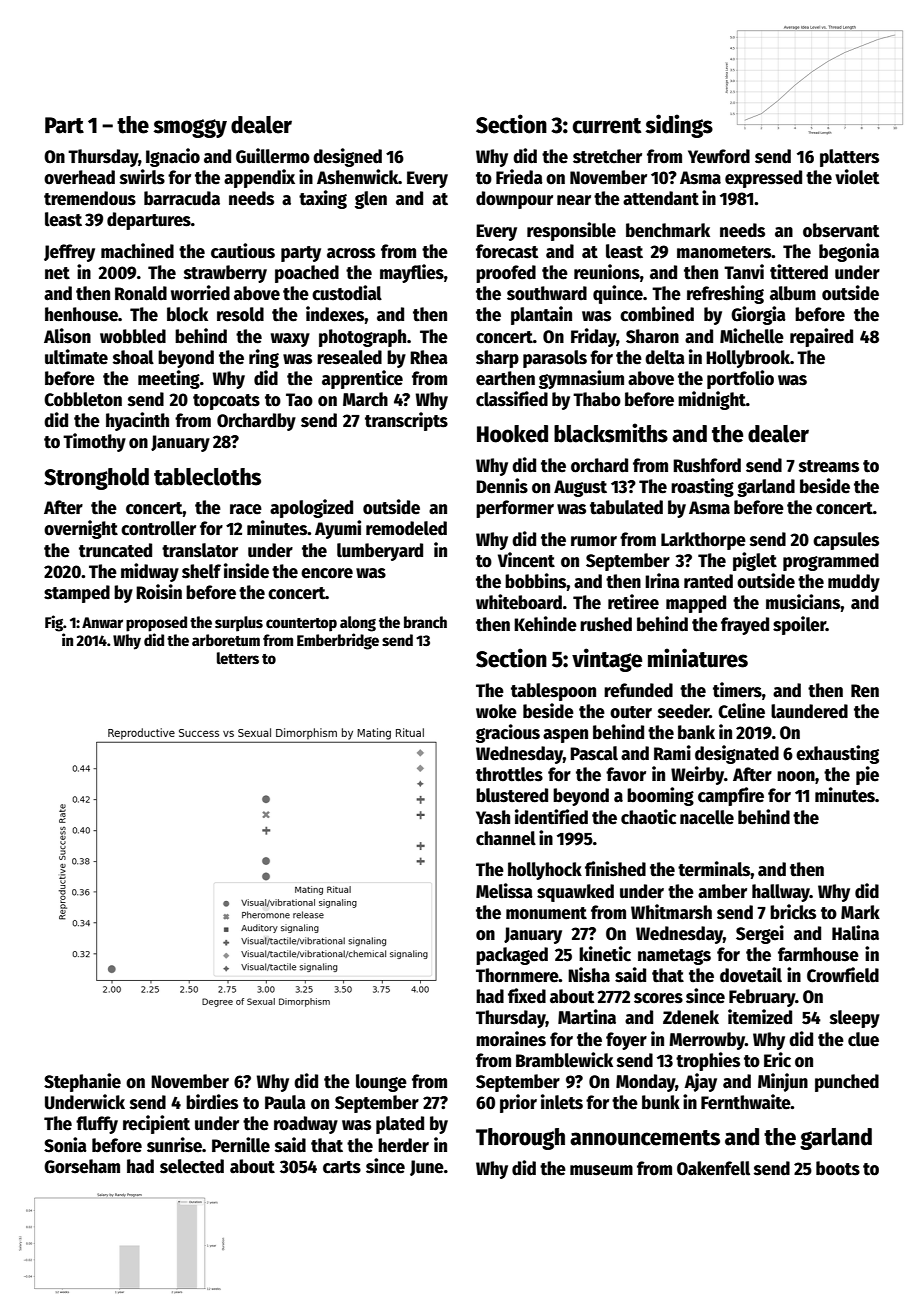 Image resolution: width=924 pixels, height=1314 pixels. What do you see at coordinates (512, 399) in the document?
I see `classified` at bounding box center [512, 399].
